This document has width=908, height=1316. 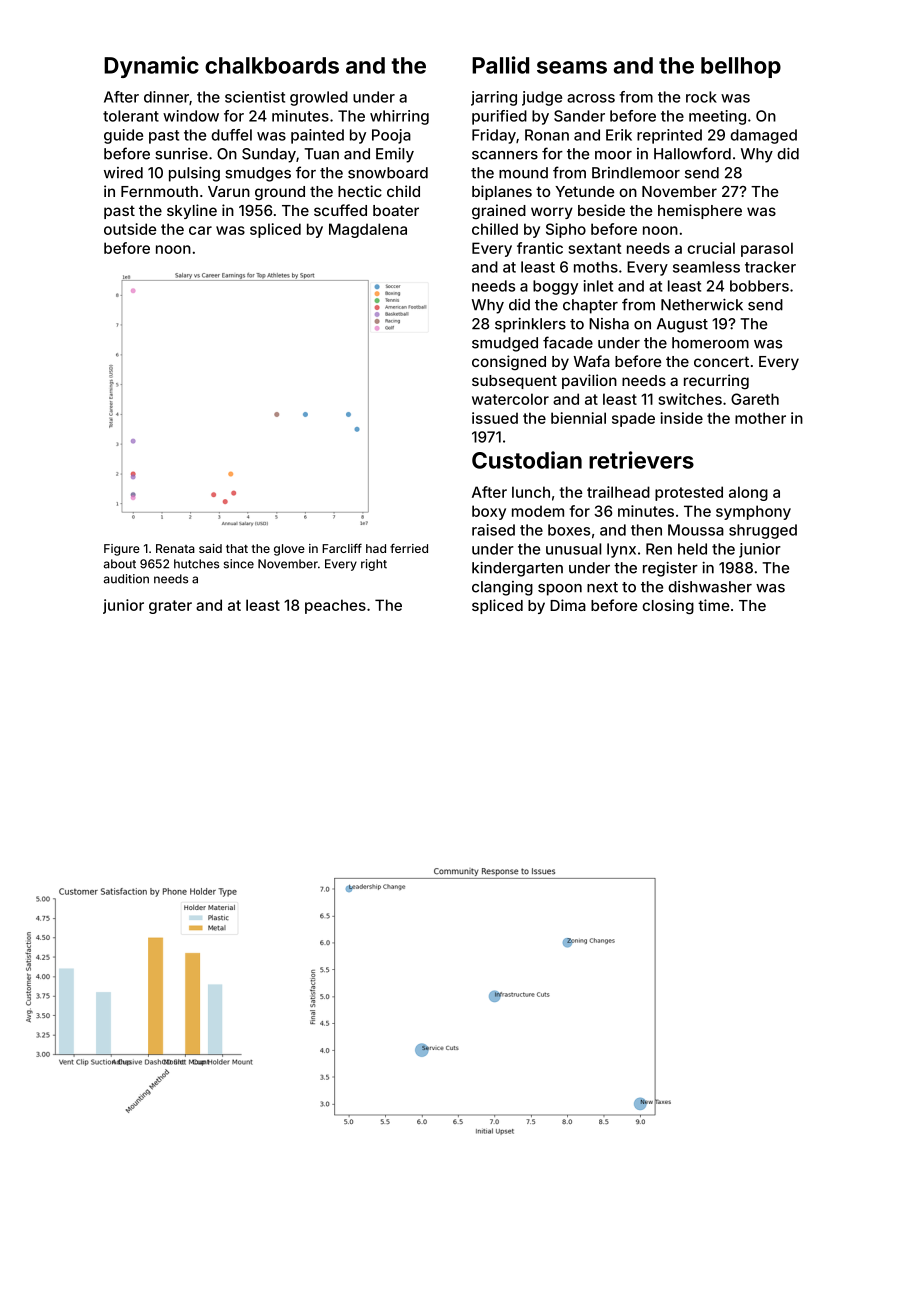 I want to click on inside, so click(x=681, y=418).
